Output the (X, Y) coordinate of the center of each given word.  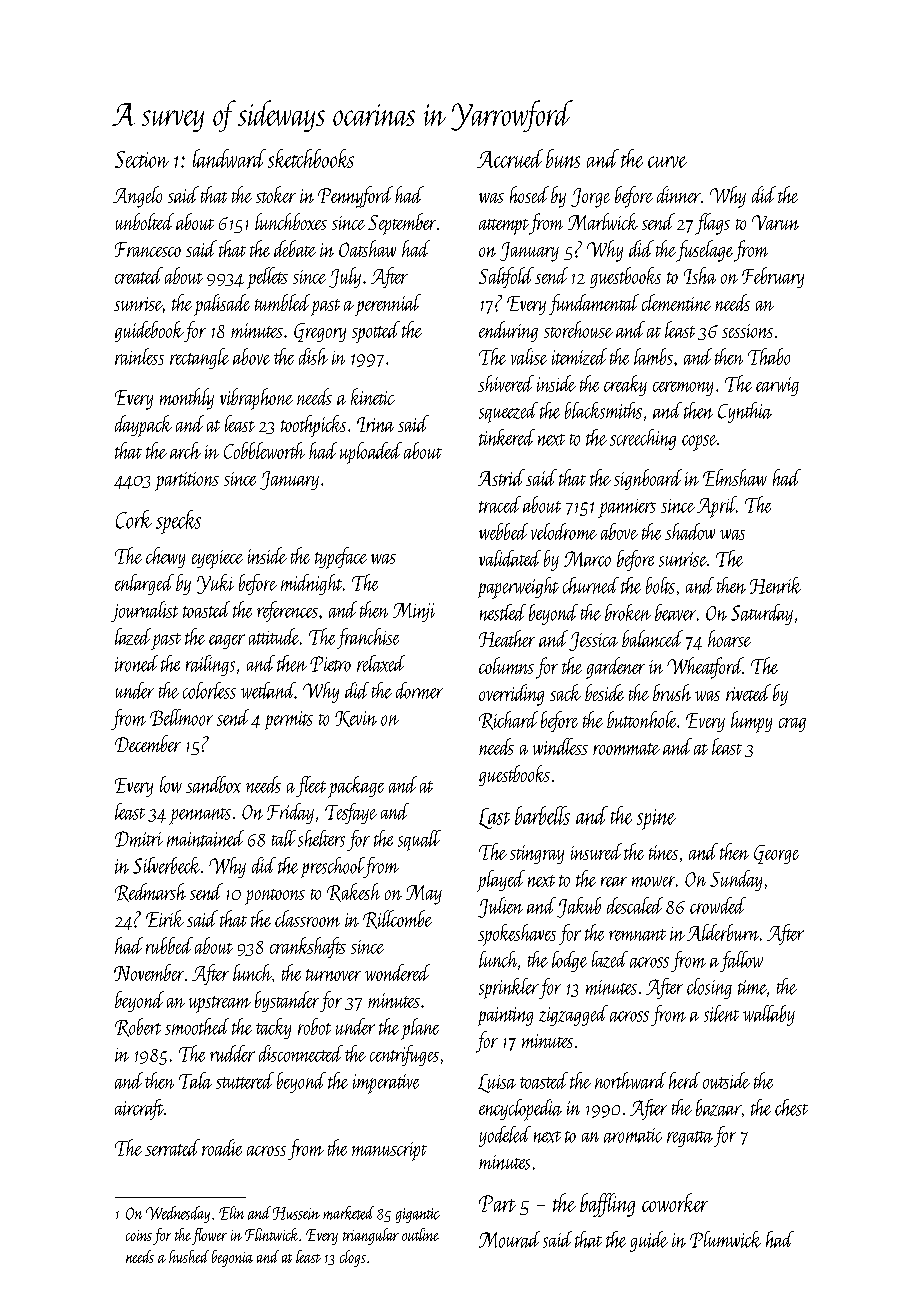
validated (510, 558)
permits (289, 720)
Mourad (509, 1239)
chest (791, 1107)
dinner (679, 194)
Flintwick (271, 1234)
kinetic (373, 396)
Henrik (775, 585)
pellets (267, 278)
